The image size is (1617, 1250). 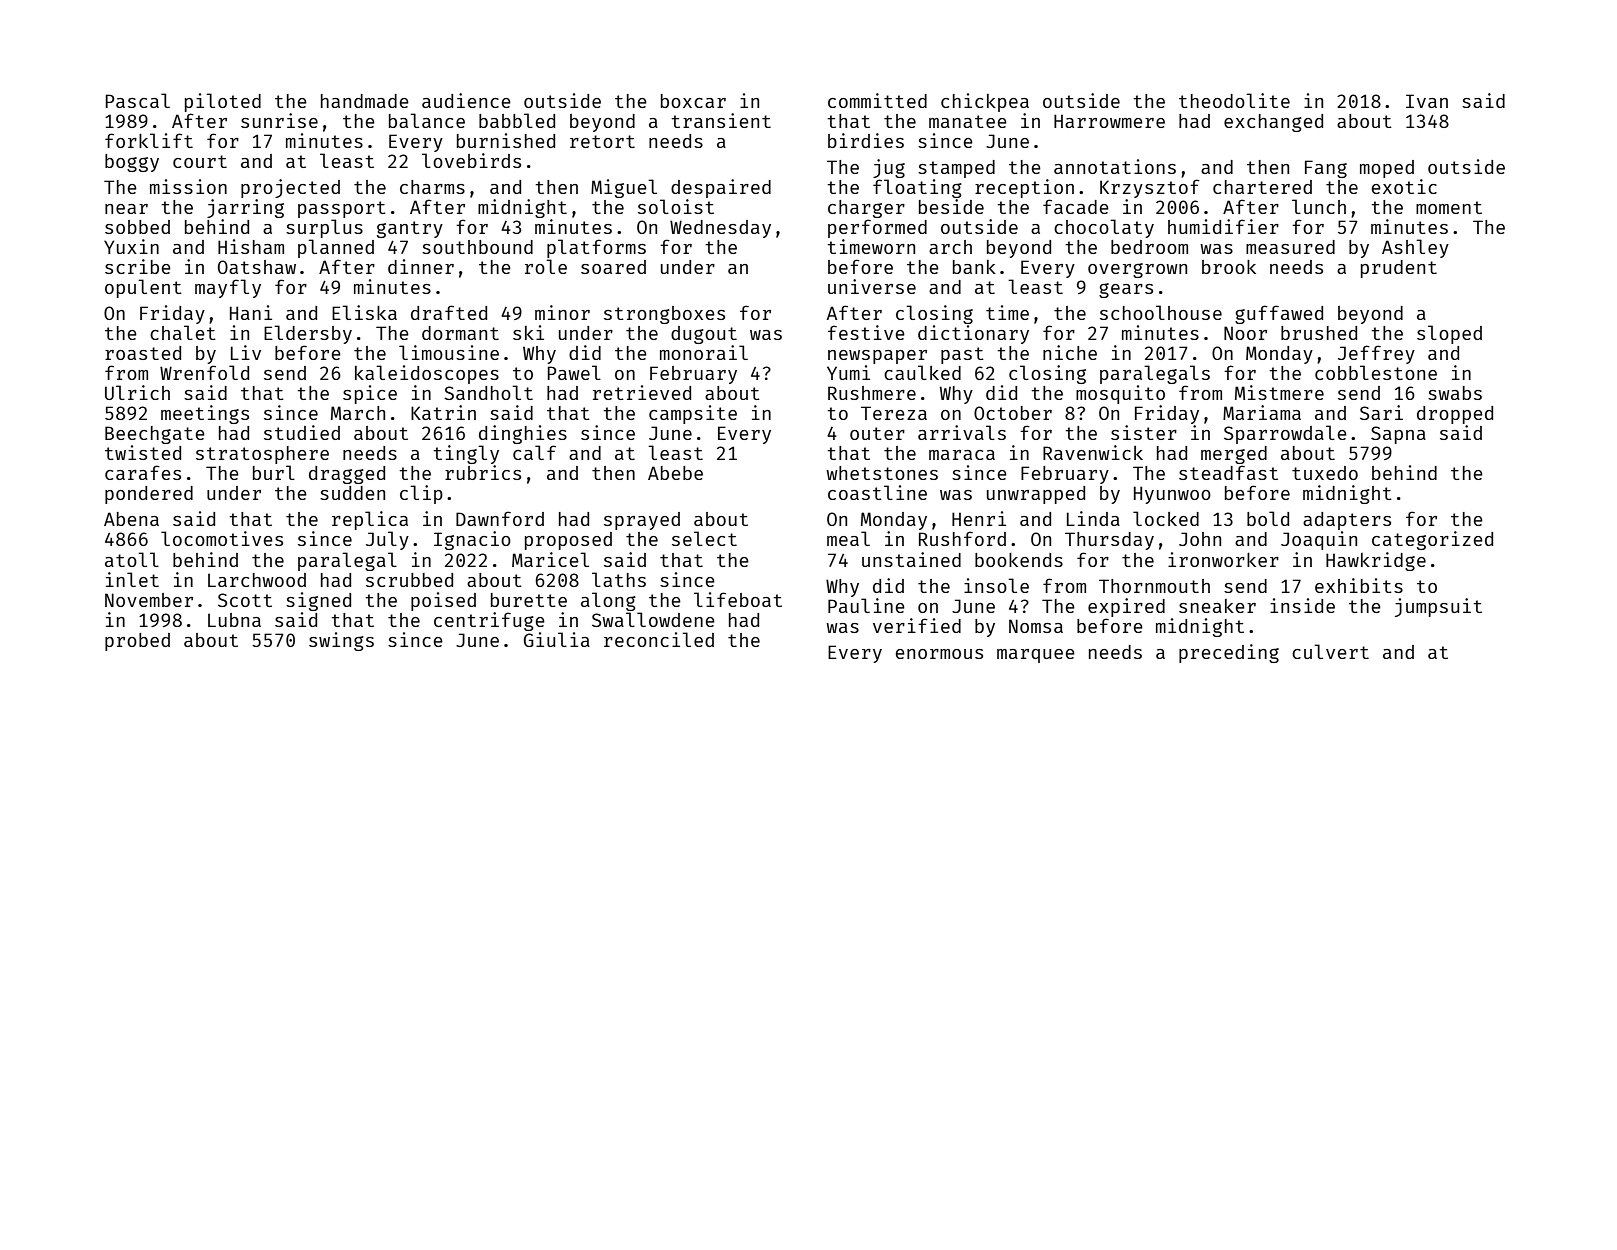 I want to click on universe, so click(x=872, y=286).
